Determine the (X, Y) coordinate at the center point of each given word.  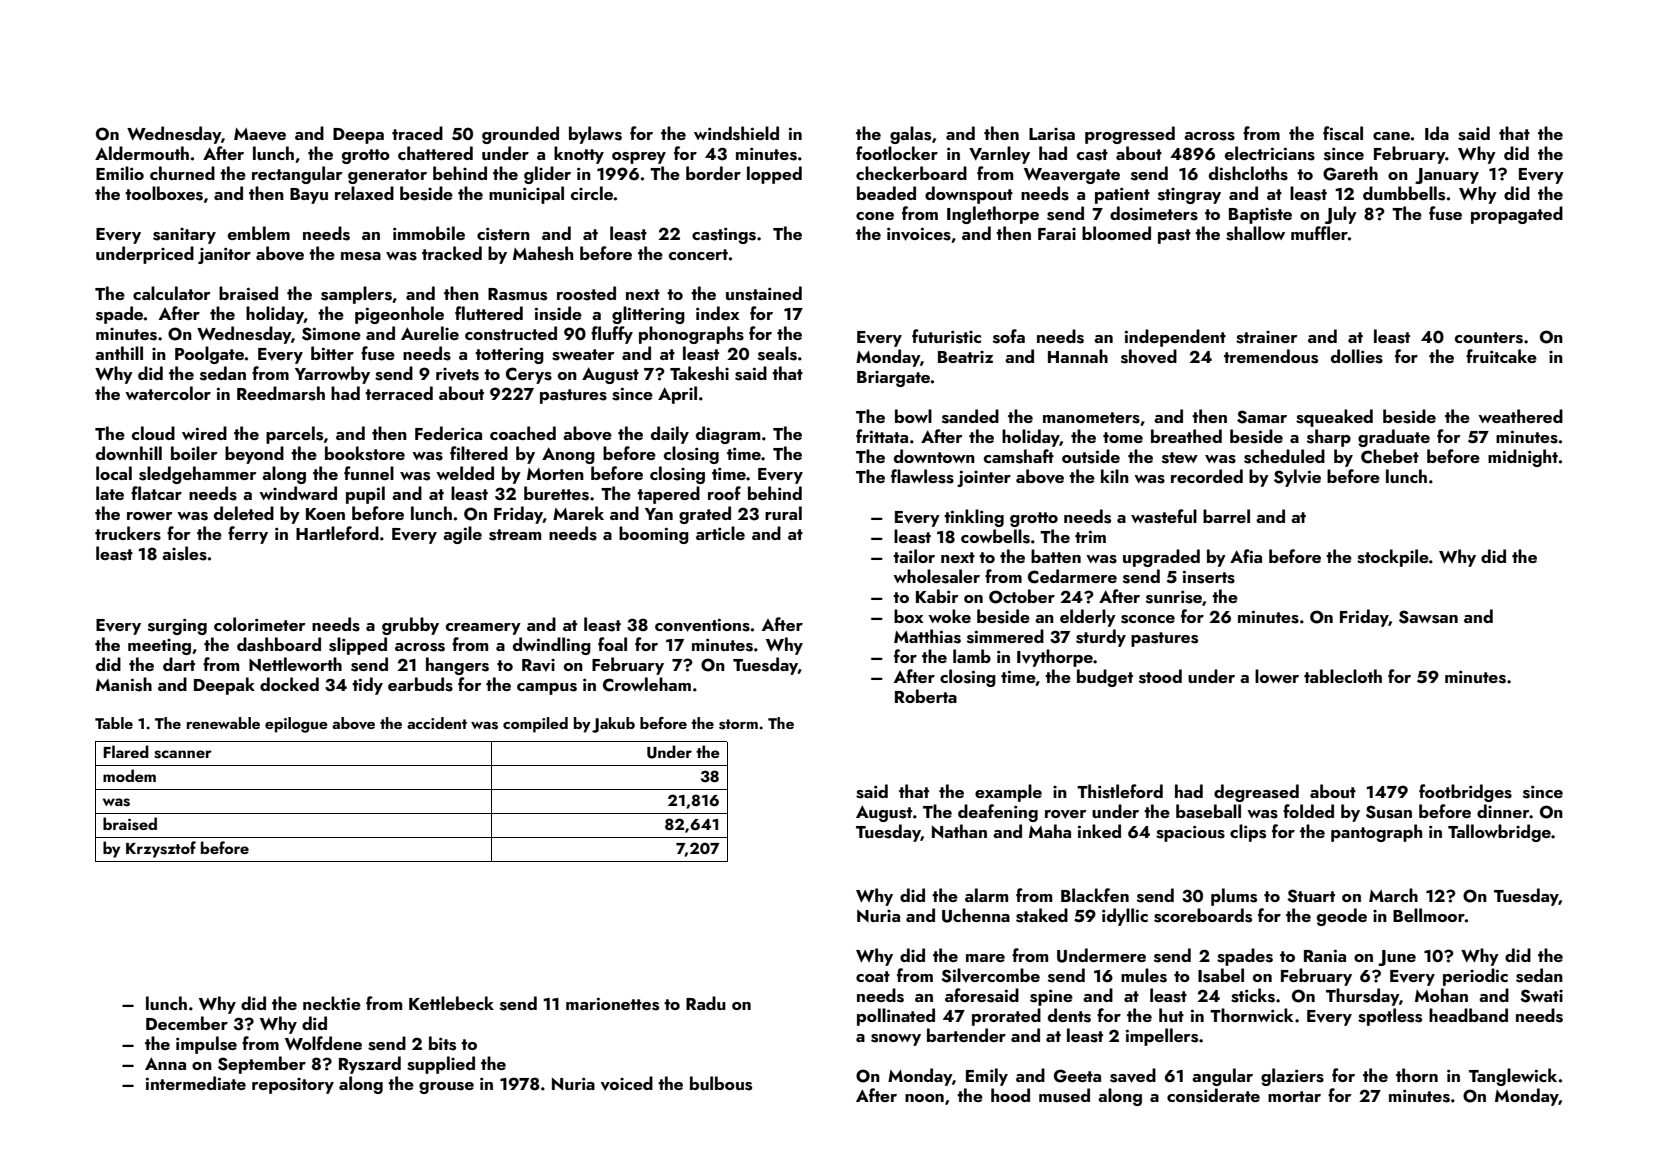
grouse (446, 1088)
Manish (124, 684)
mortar (1294, 1096)
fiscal (1343, 133)
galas (910, 135)
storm (738, 724)
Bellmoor (1429, 915)
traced (417, 133)
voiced (627, 1083)
